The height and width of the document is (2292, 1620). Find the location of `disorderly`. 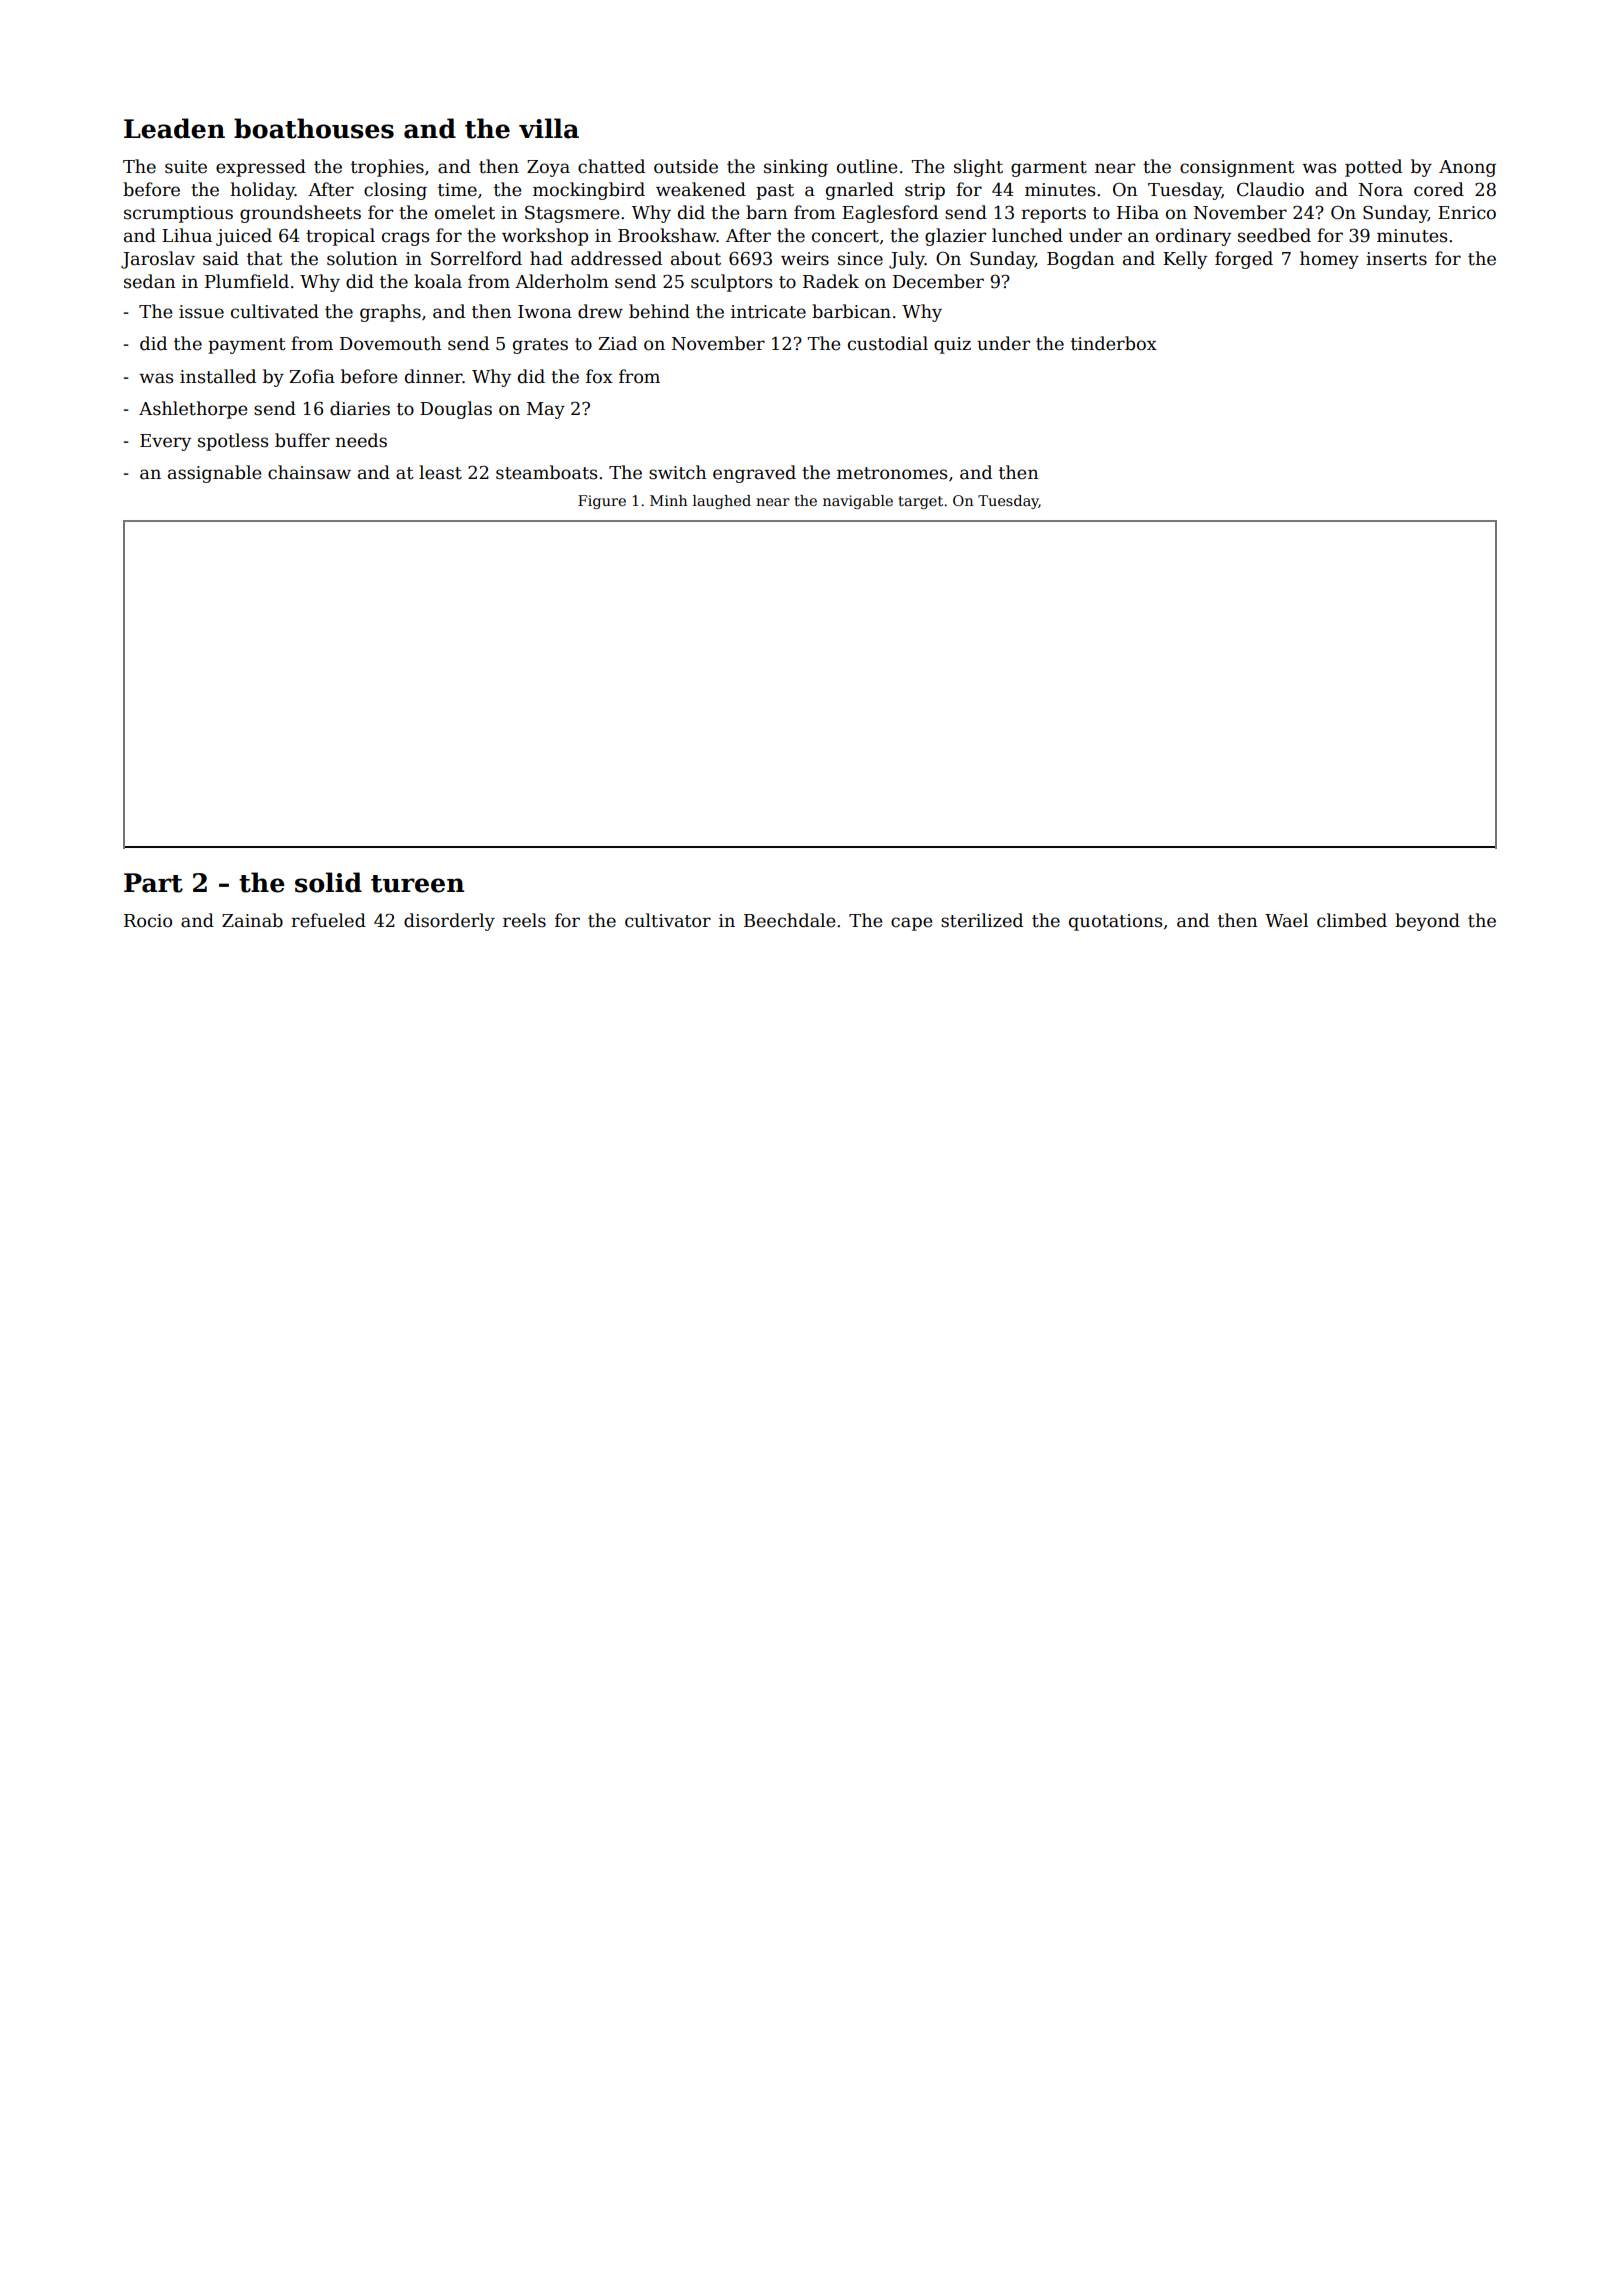

disorderly is located at coordinates (449, 922).
